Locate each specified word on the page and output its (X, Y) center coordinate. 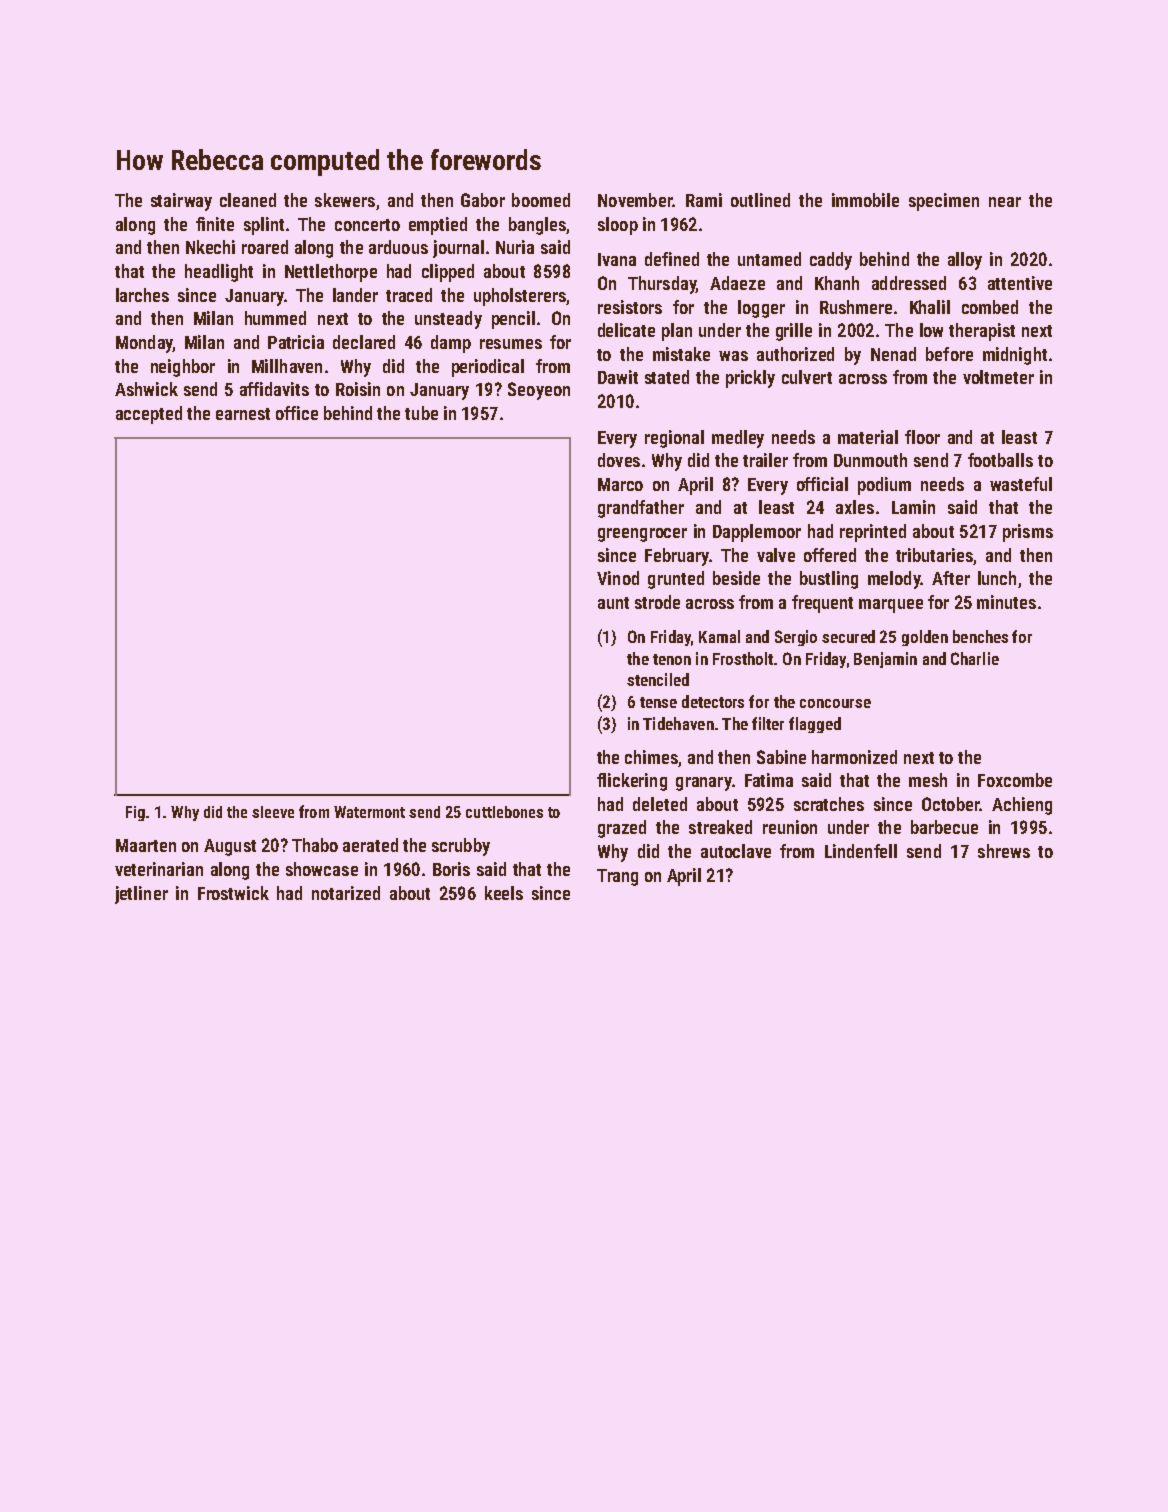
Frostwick (233, 893)
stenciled (658, 679)
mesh (928, 780)
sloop (618, 226)
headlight (219, 273)
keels (504, 893)
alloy (965, 261)
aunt (613, 603)
